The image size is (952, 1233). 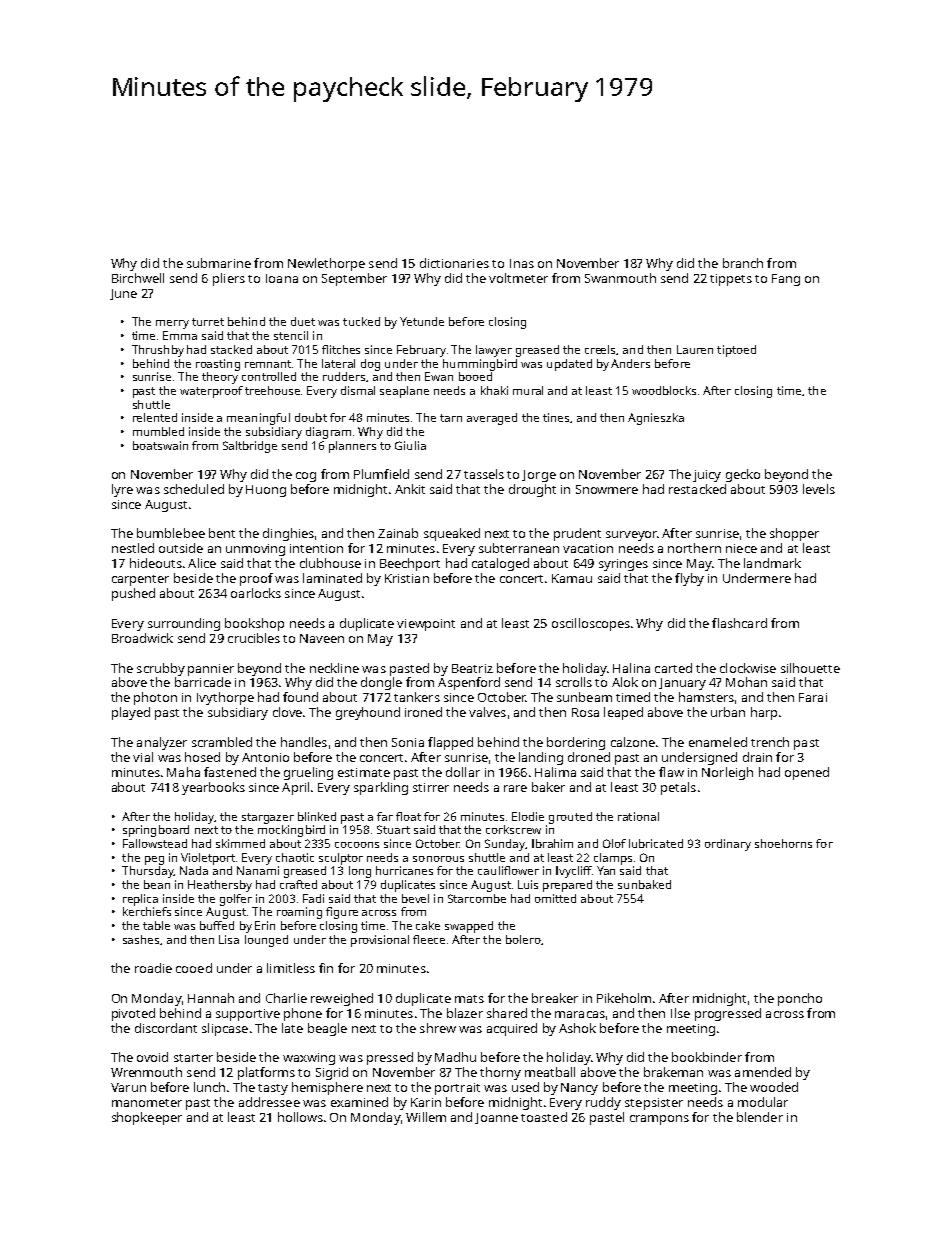 I want to click on pannier, so click(x=211, y=670).
